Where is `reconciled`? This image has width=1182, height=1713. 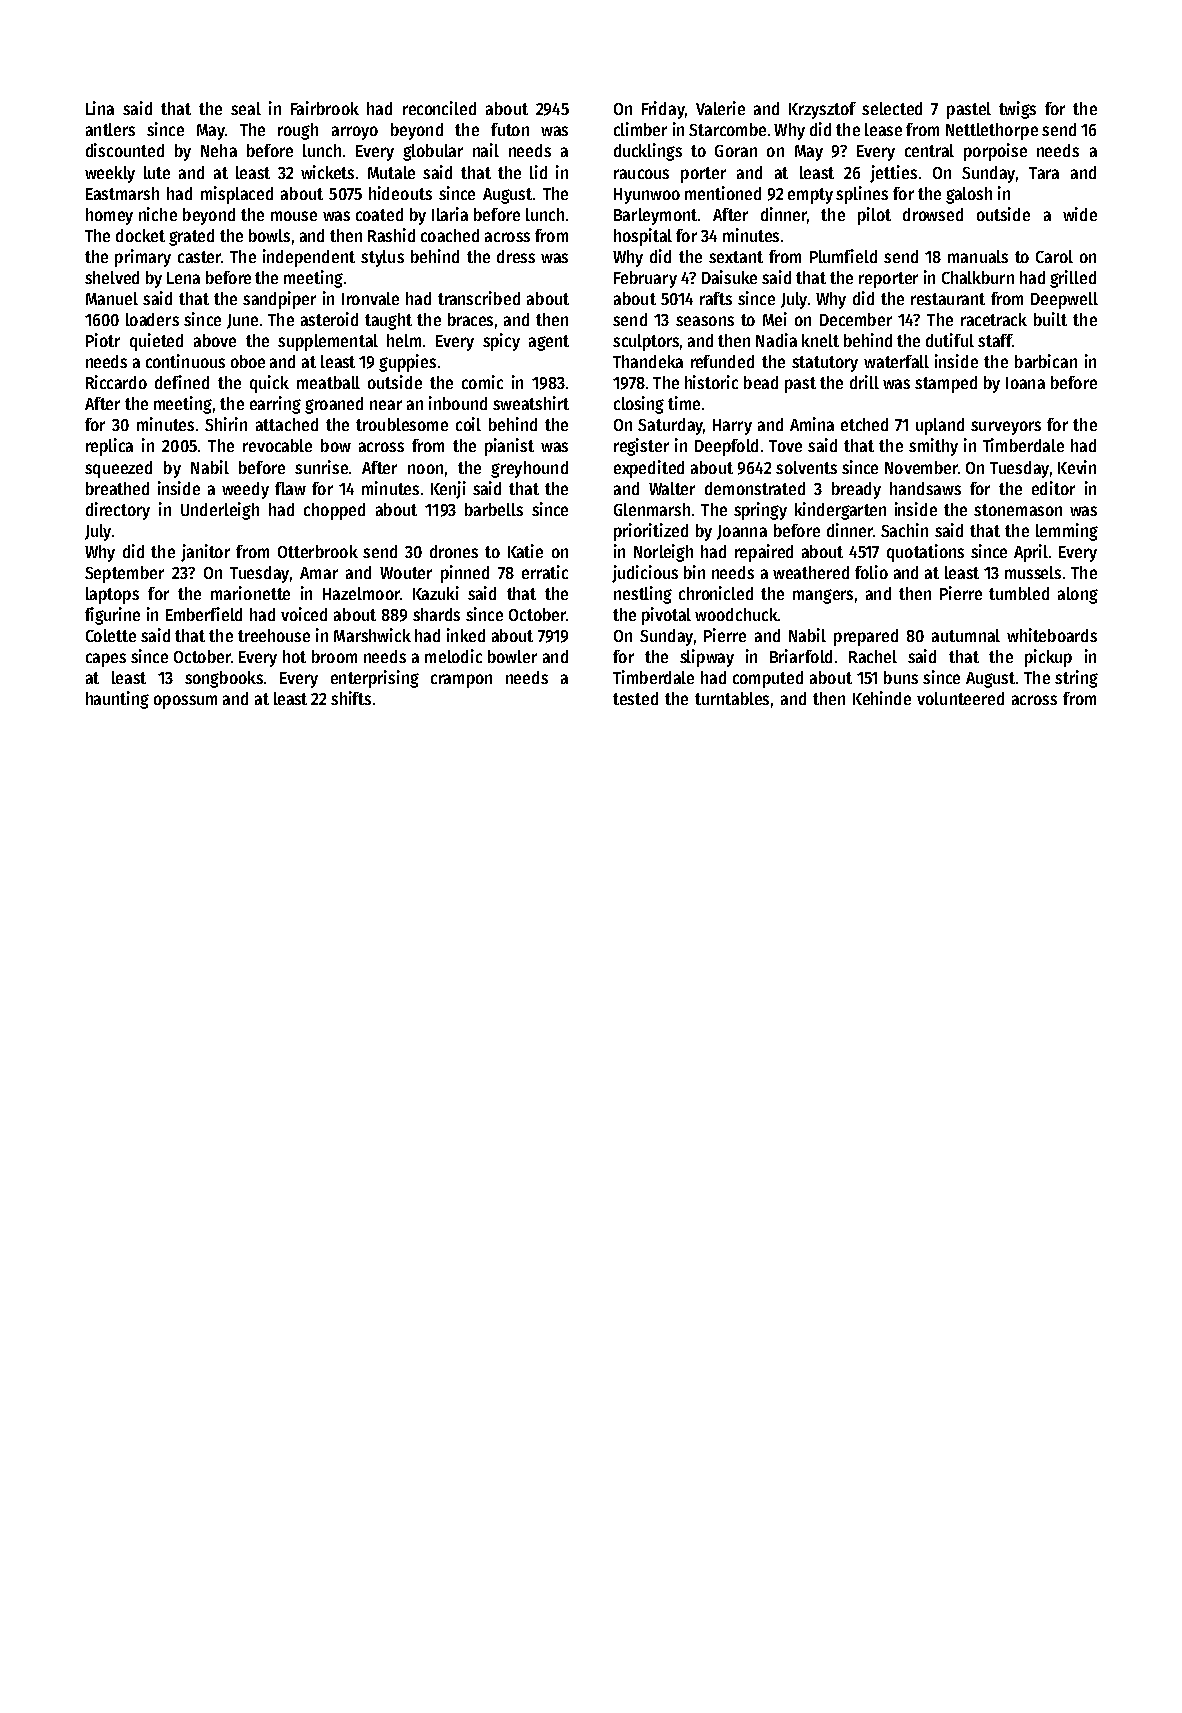 reconciled is located at coordinates (439, 108).
